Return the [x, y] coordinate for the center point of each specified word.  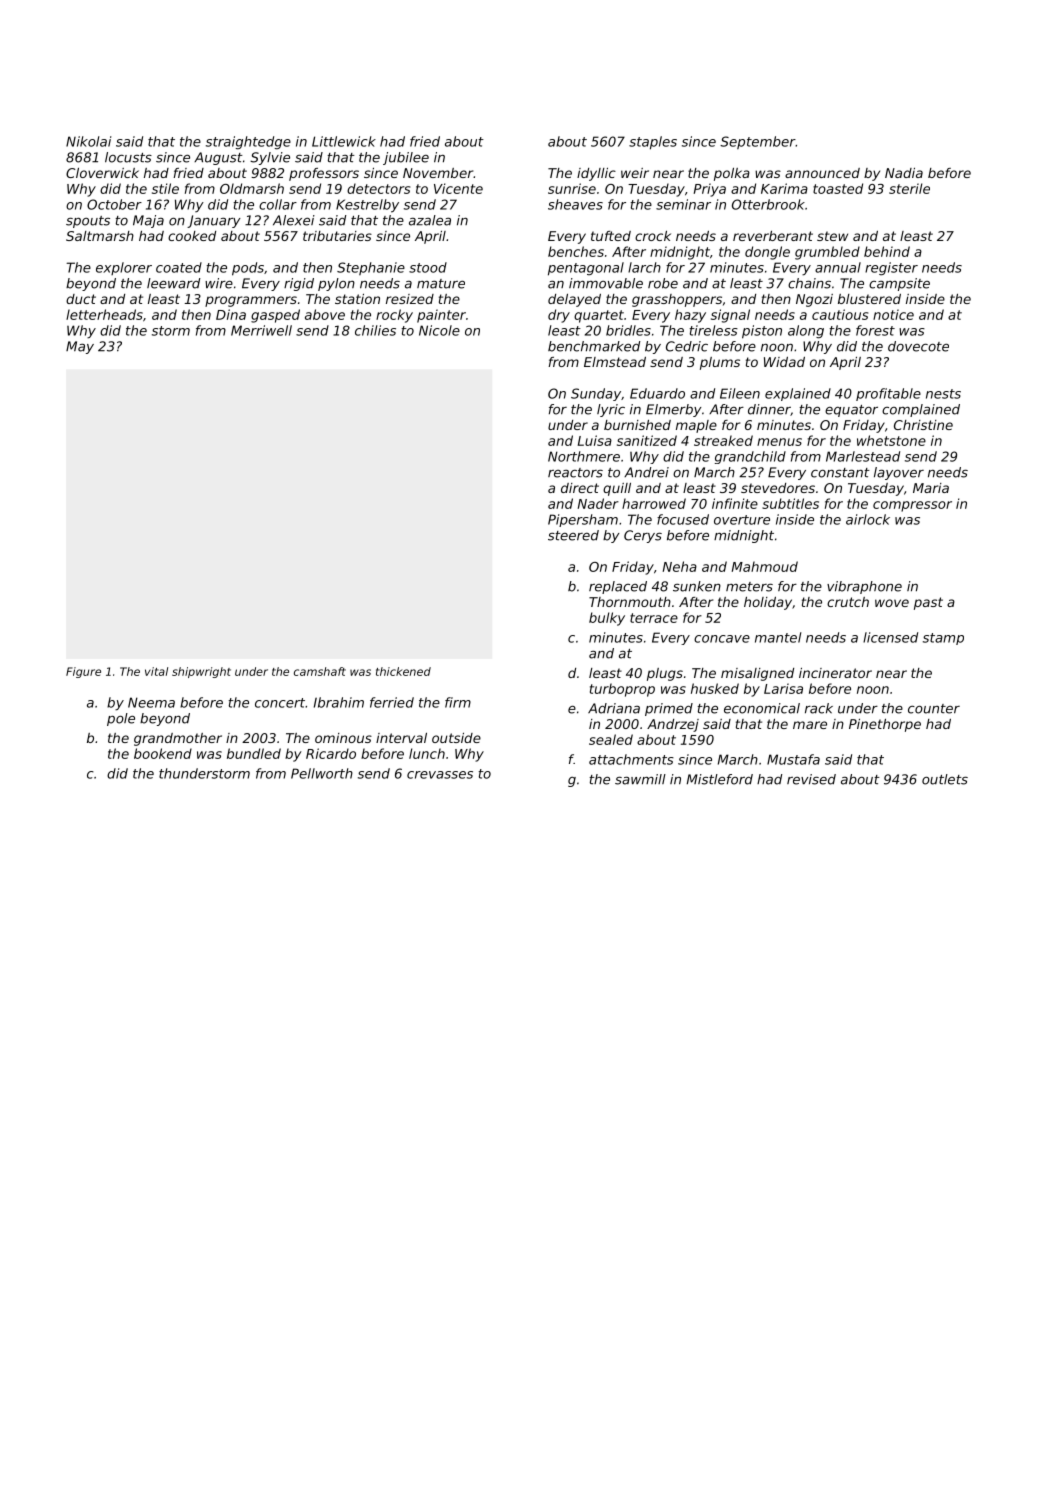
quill [617, 489]
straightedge [248, 143]
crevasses [440, 775]
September [758, 142]
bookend [163, 753]
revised [811, 779]
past [928, 603]
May [80, 347]
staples [653, 143]
